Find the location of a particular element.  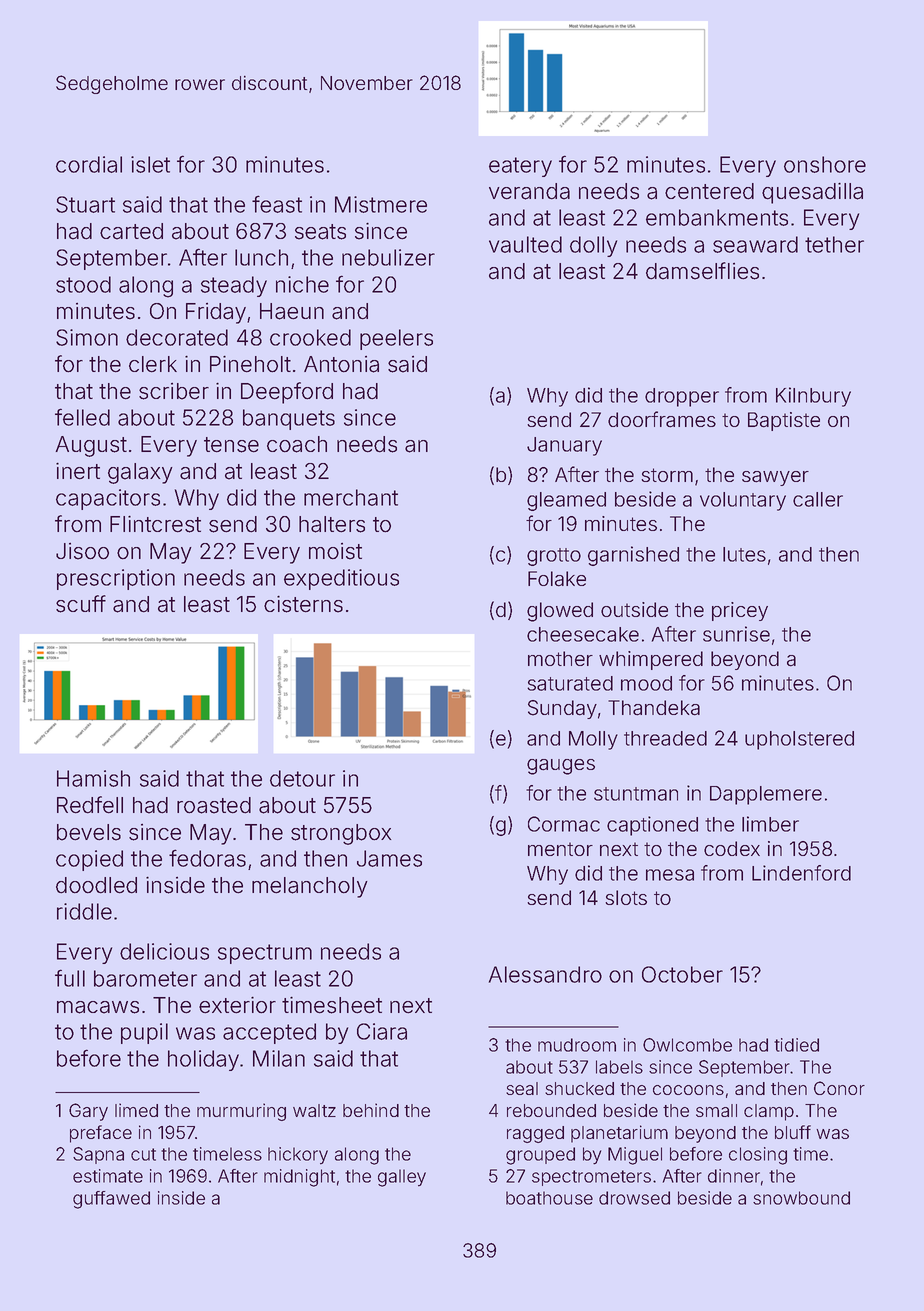

centered is located at coordinates (709, 191).
